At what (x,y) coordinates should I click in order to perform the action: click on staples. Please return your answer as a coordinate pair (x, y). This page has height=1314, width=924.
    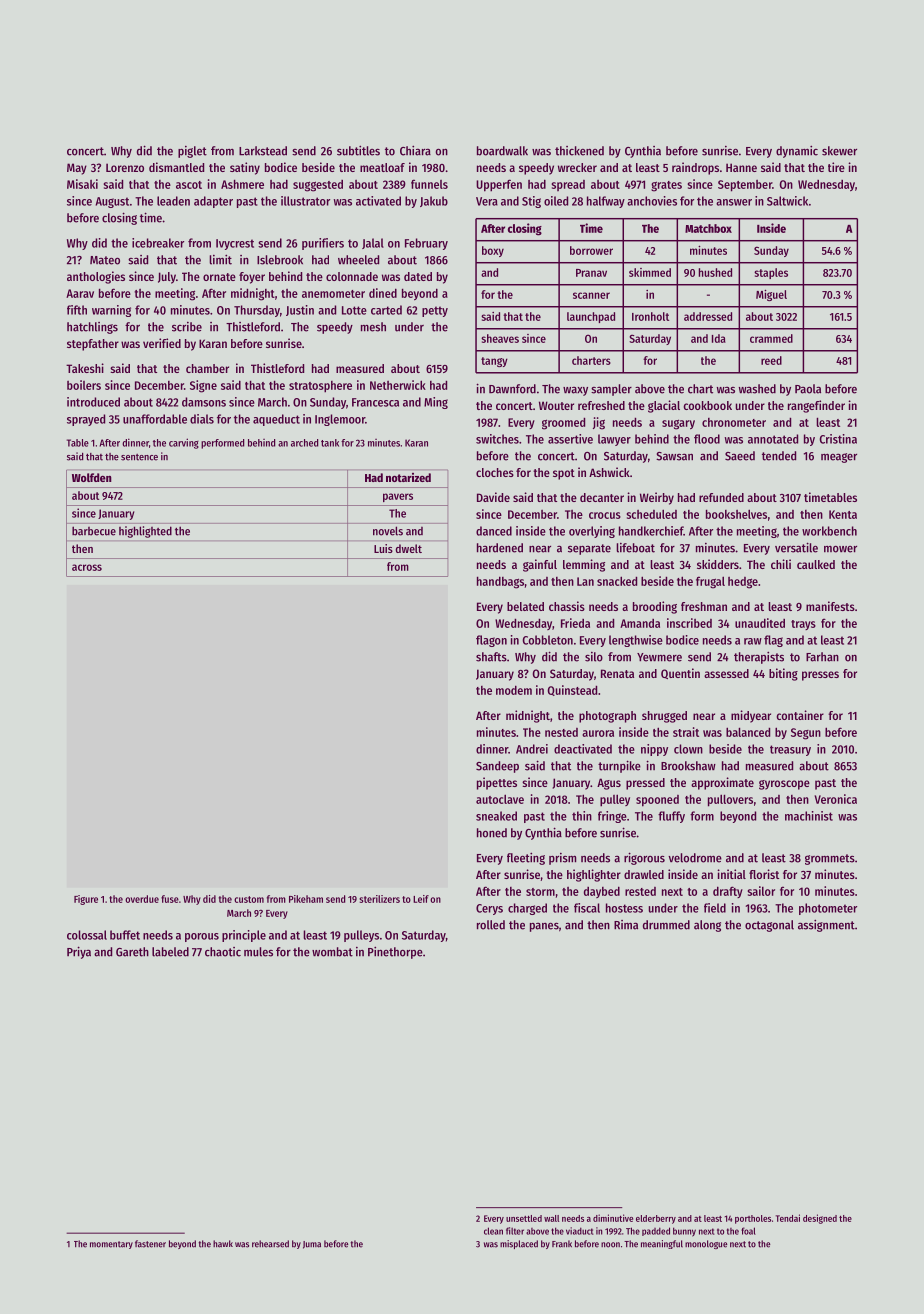
    Looking at the image, I should click on (771, 273).
